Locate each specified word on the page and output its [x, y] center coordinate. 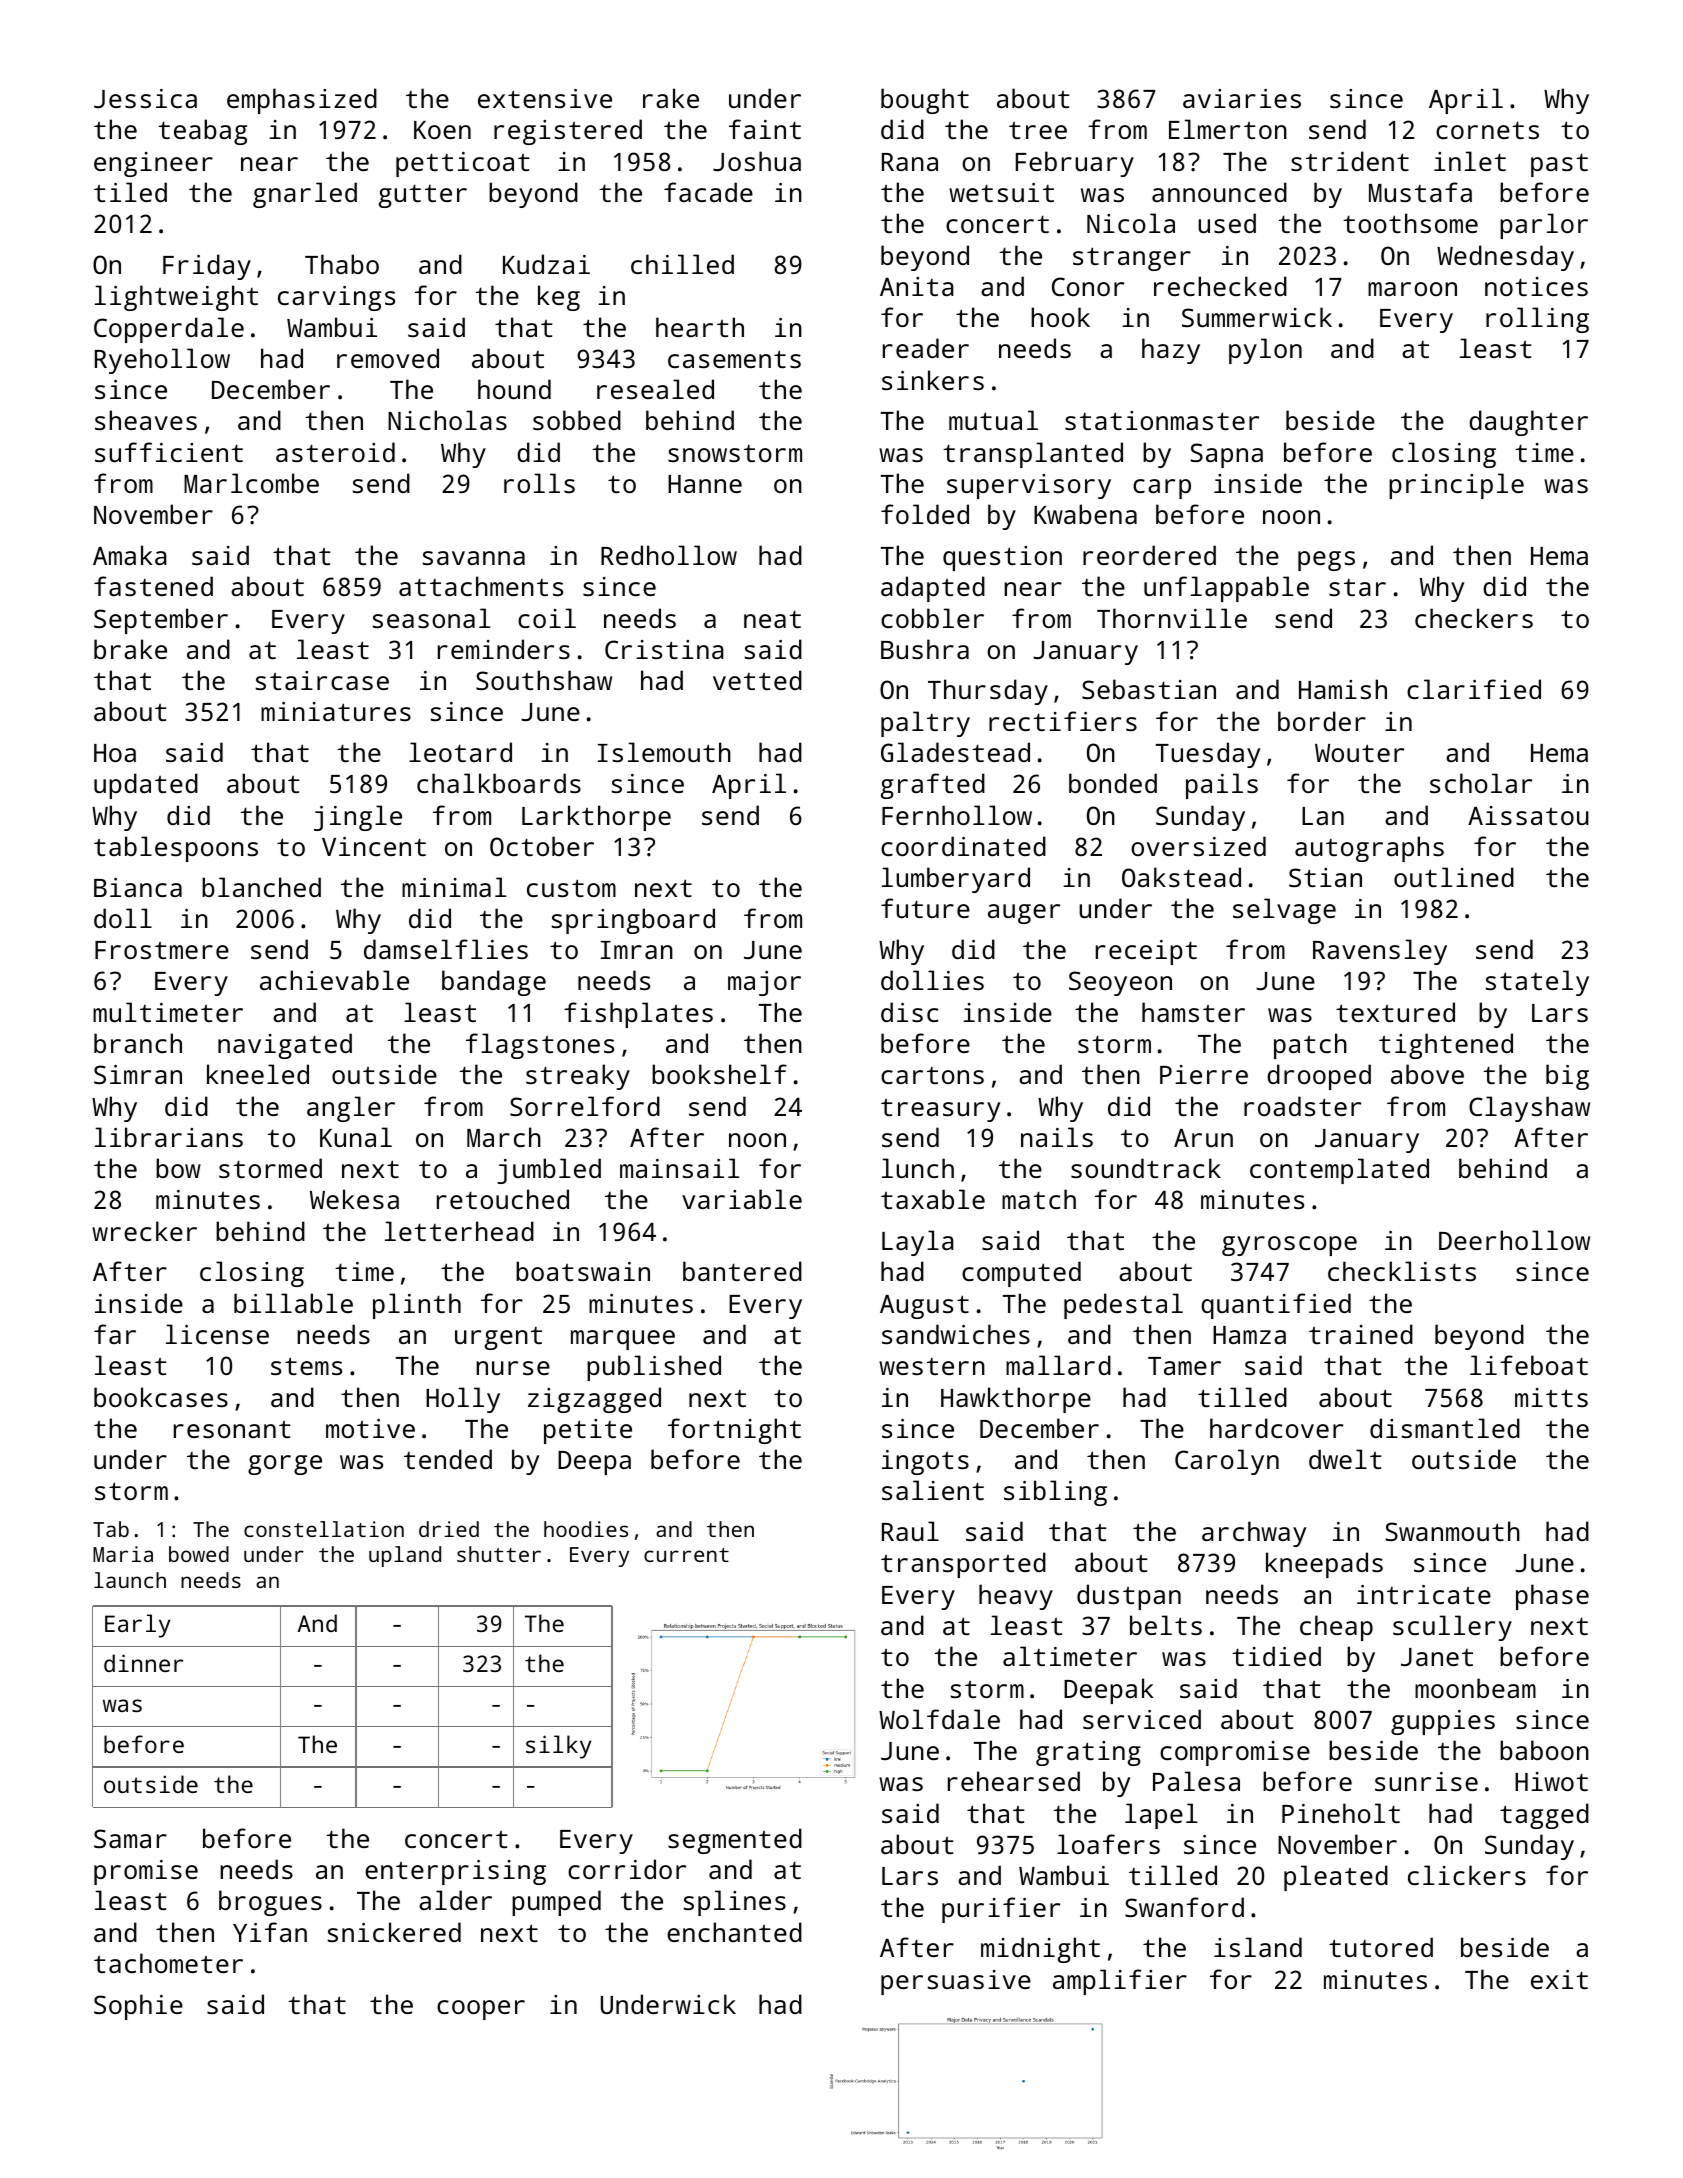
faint [765, 129]
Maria [123, 1554]
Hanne [705, 484]
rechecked [1220, 286]
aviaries [1242, 98]
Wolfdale [939, 1719]
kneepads [1324, 1565]
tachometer [168, 1963]
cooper [481, 2010]
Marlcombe [251, 483]
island [1258, 1947]
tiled [130, 192]
